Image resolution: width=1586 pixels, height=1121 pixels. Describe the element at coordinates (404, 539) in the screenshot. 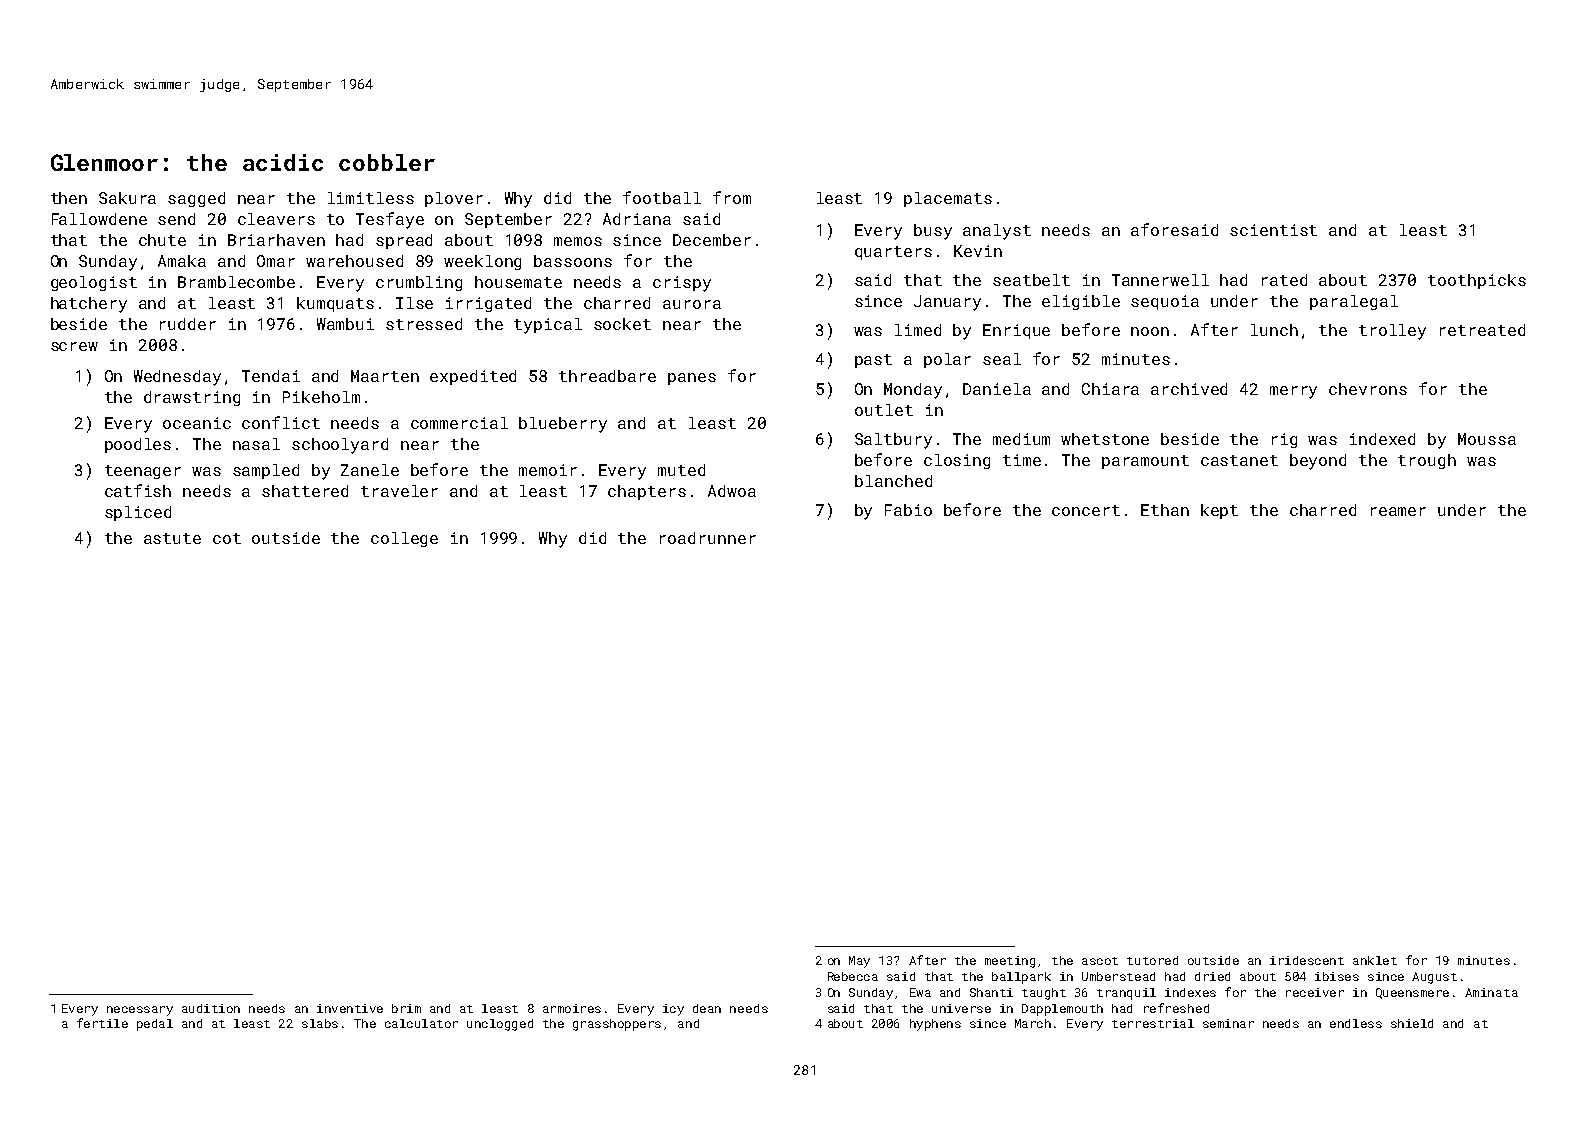

I see `college` at that location.
